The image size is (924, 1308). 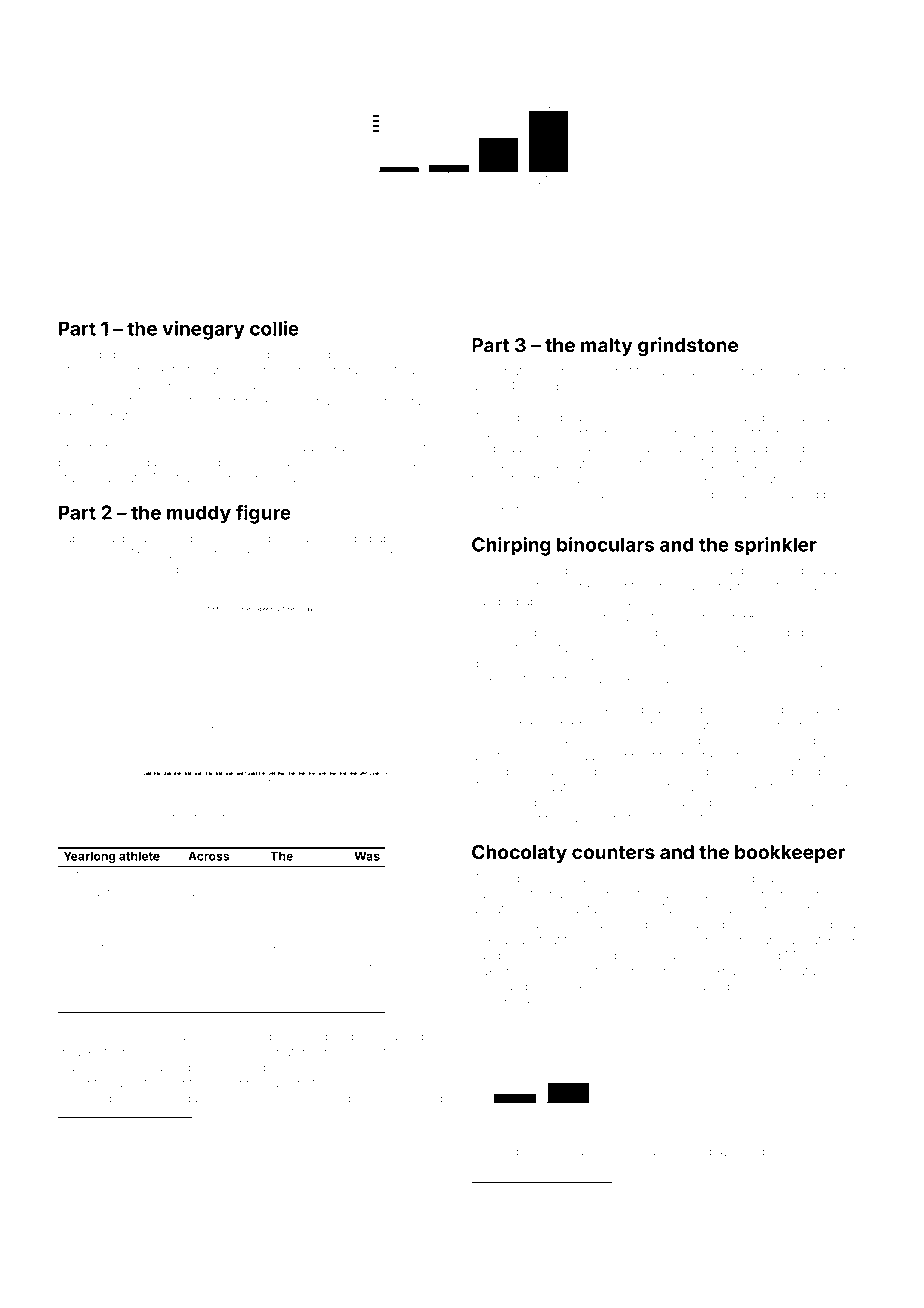 I want to click on kindergarten, so click(x=508, y=450).
